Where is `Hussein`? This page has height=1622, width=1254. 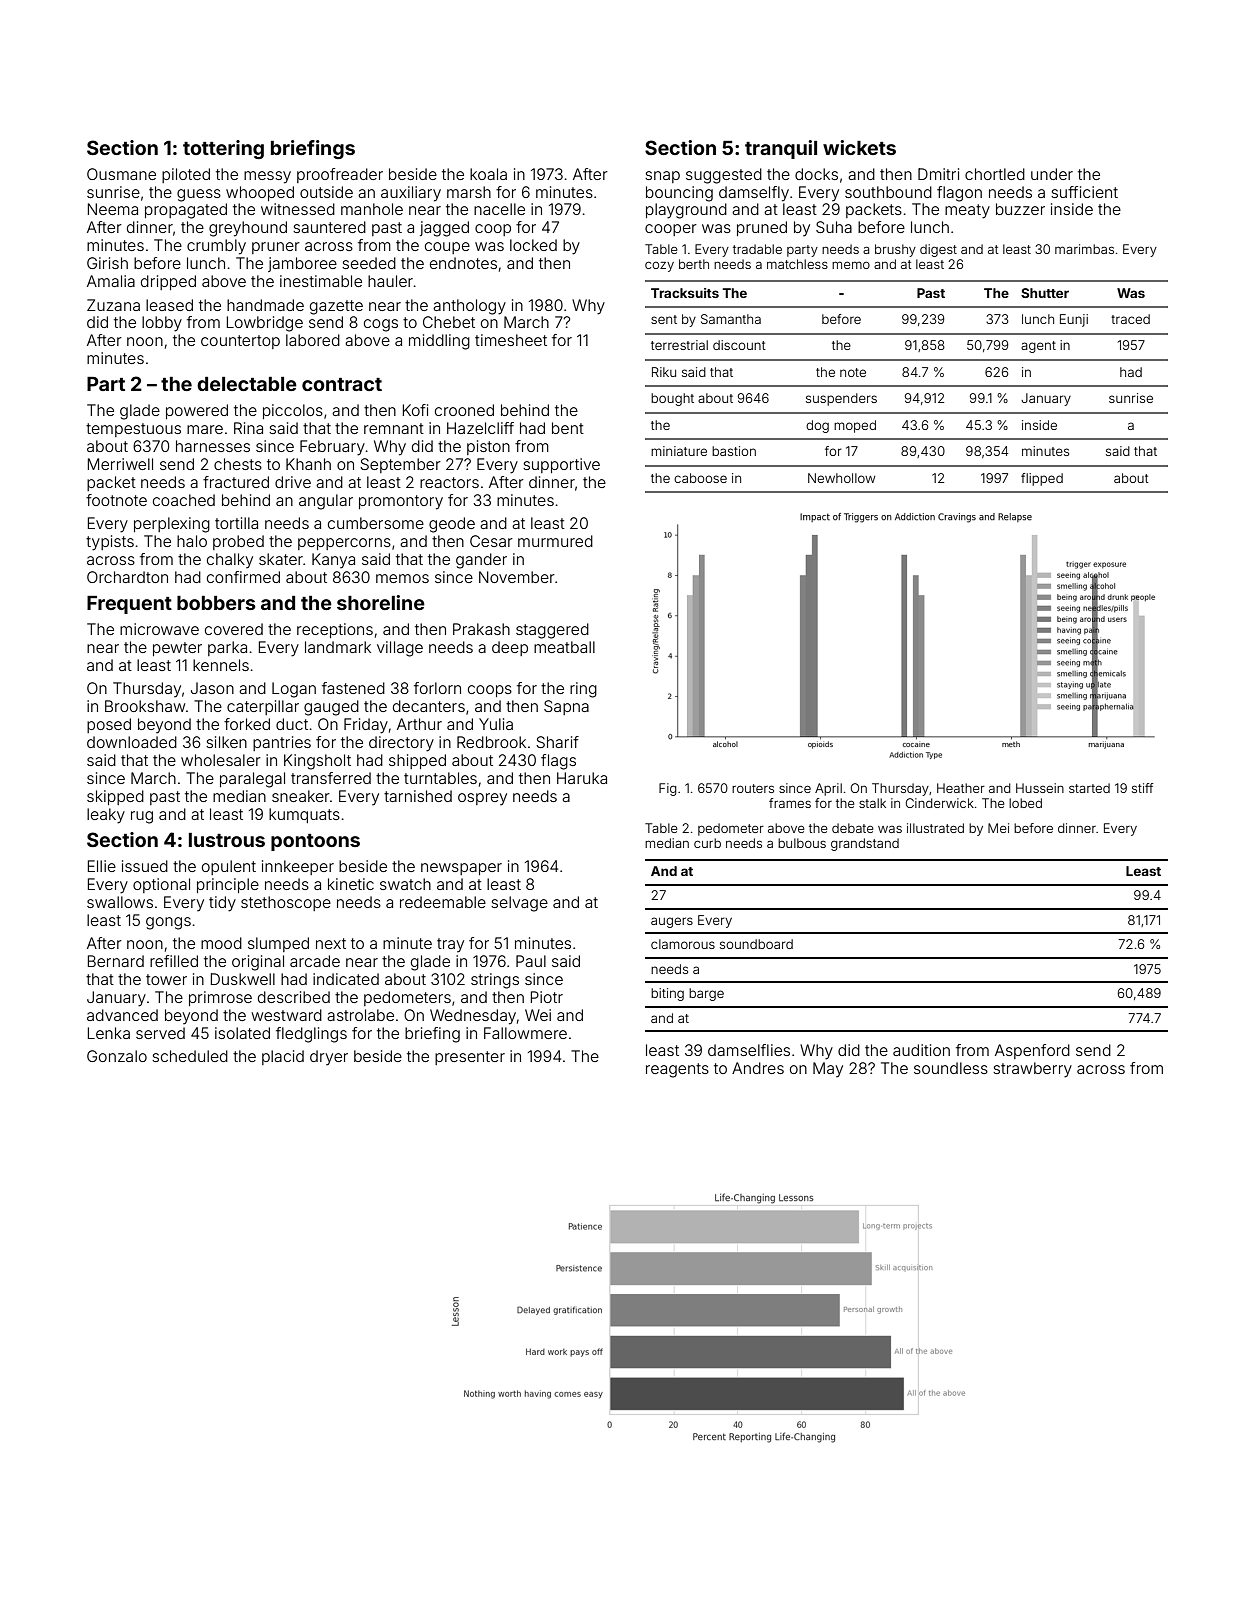 Hussein is located at coordinates (1040, 788).
